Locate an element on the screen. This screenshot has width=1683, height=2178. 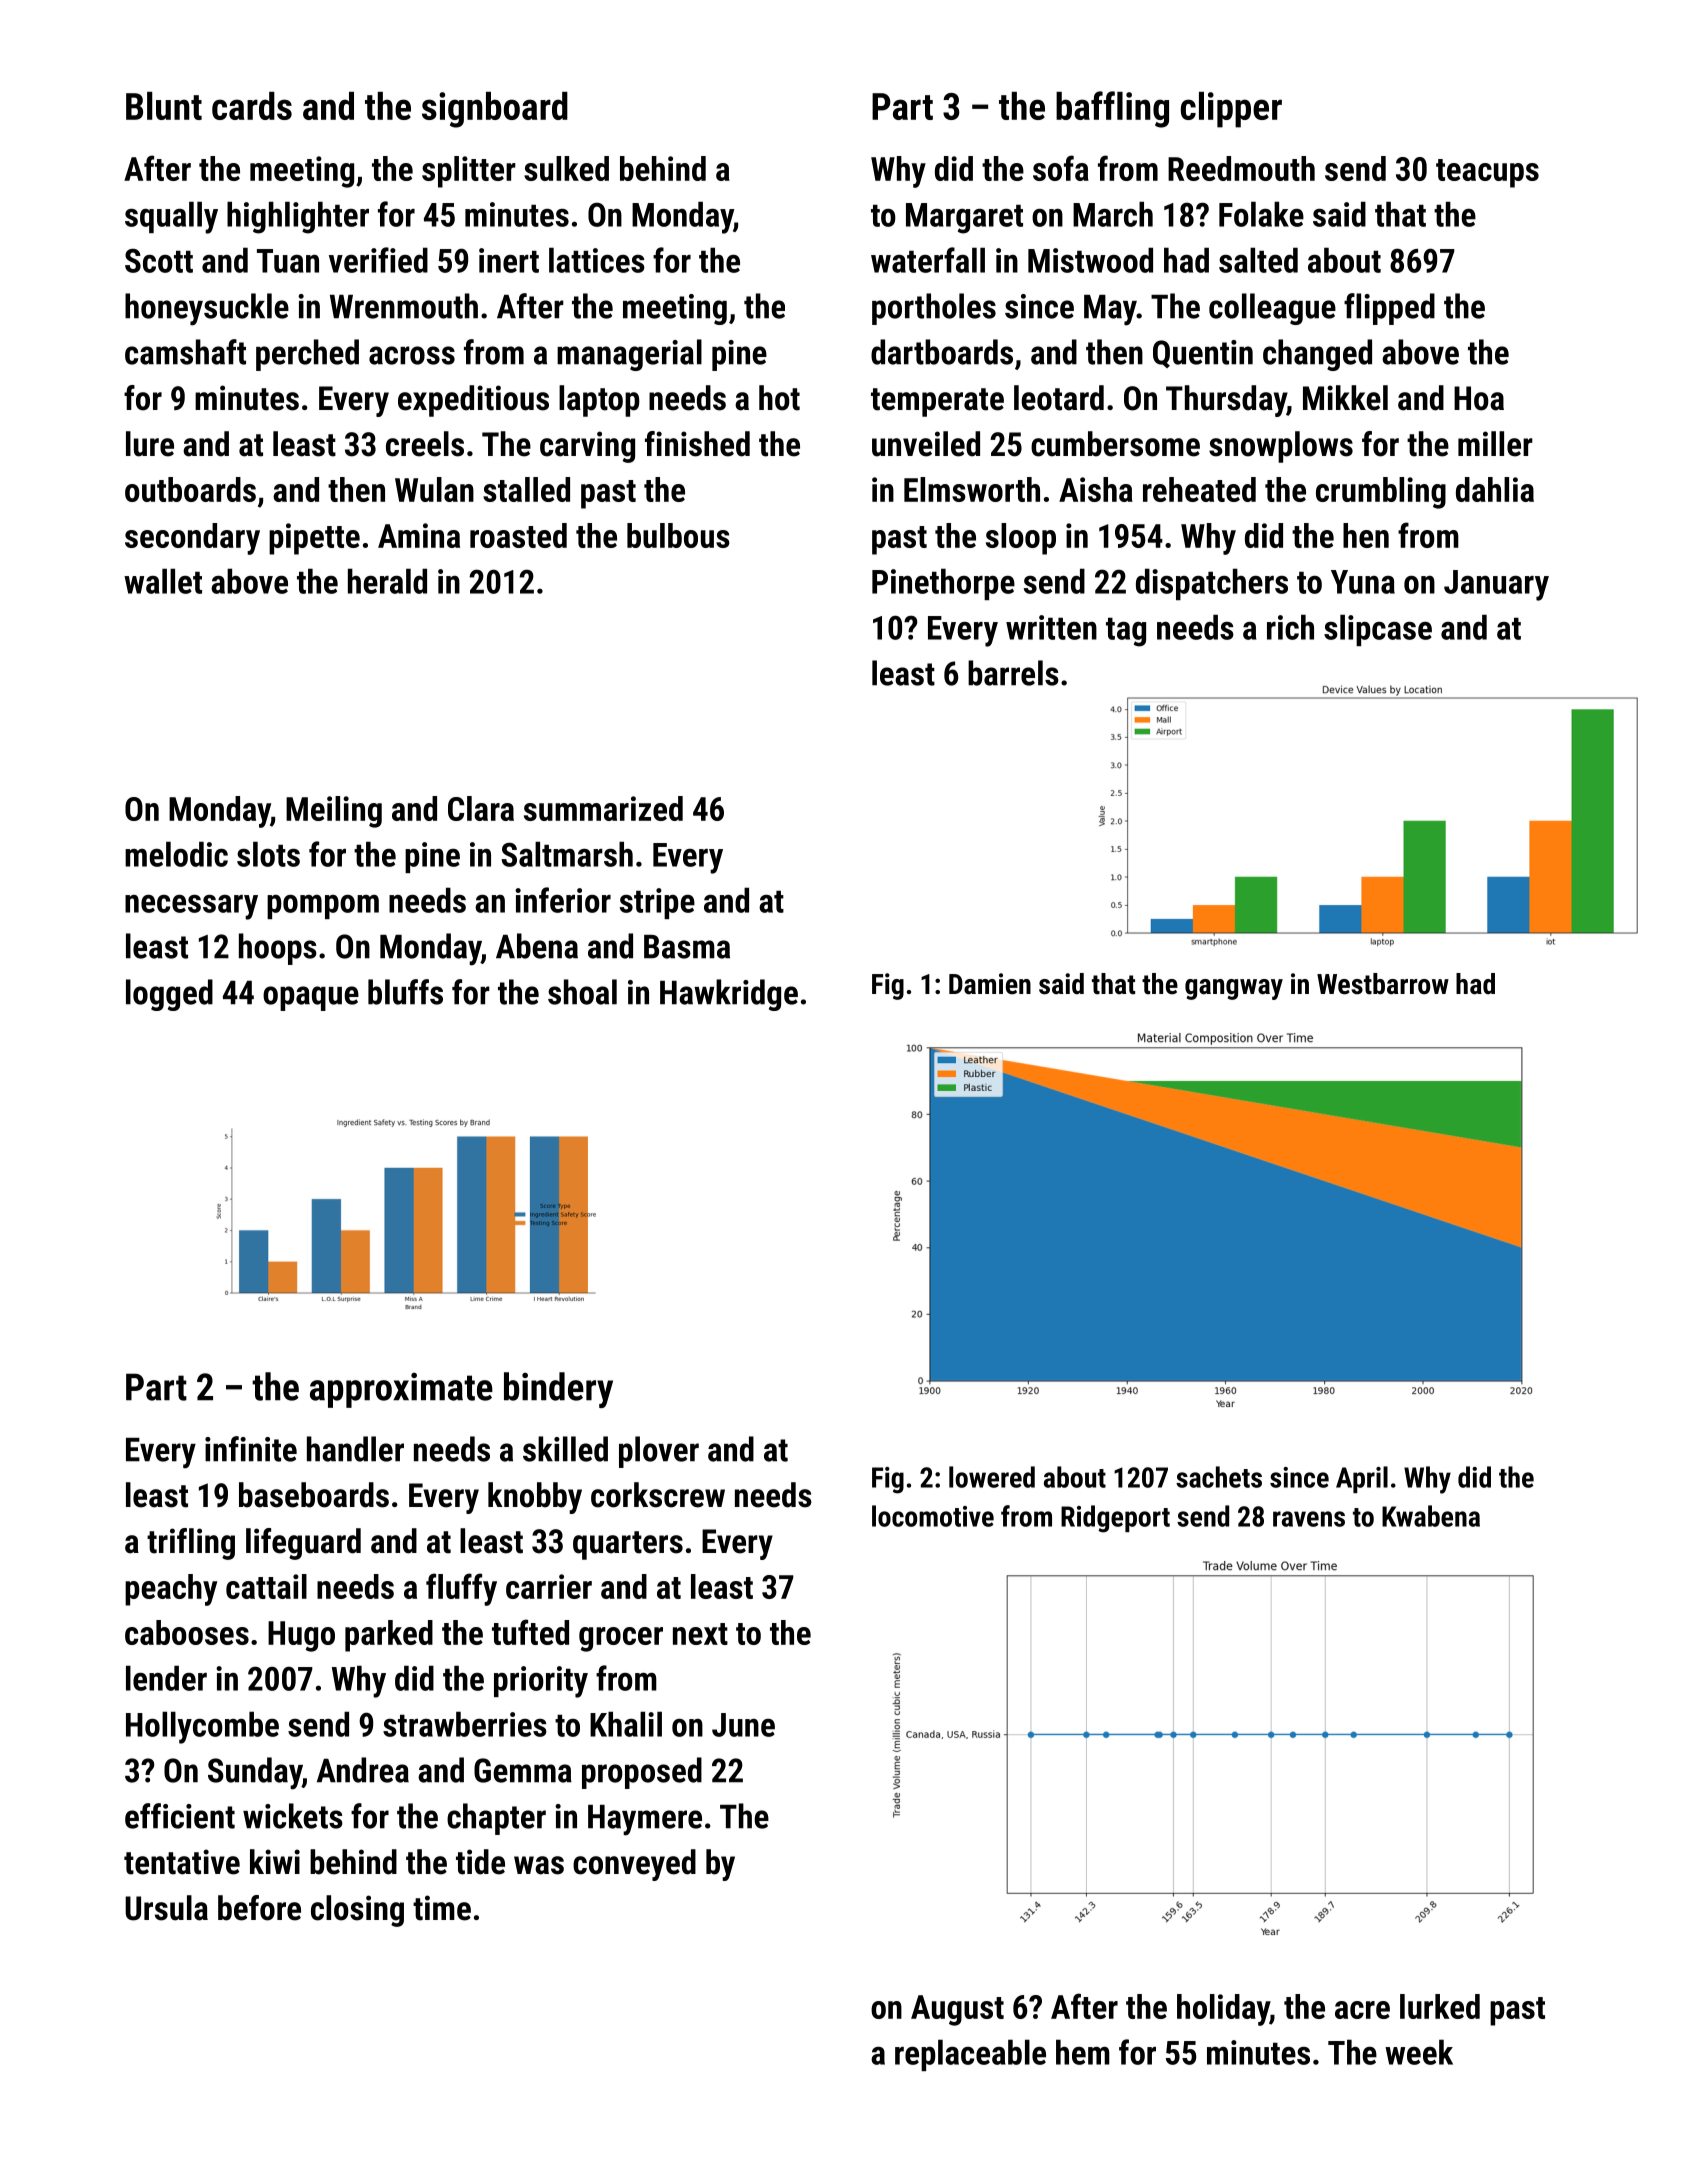
baseboards is located at coordinates (314, 1495).
